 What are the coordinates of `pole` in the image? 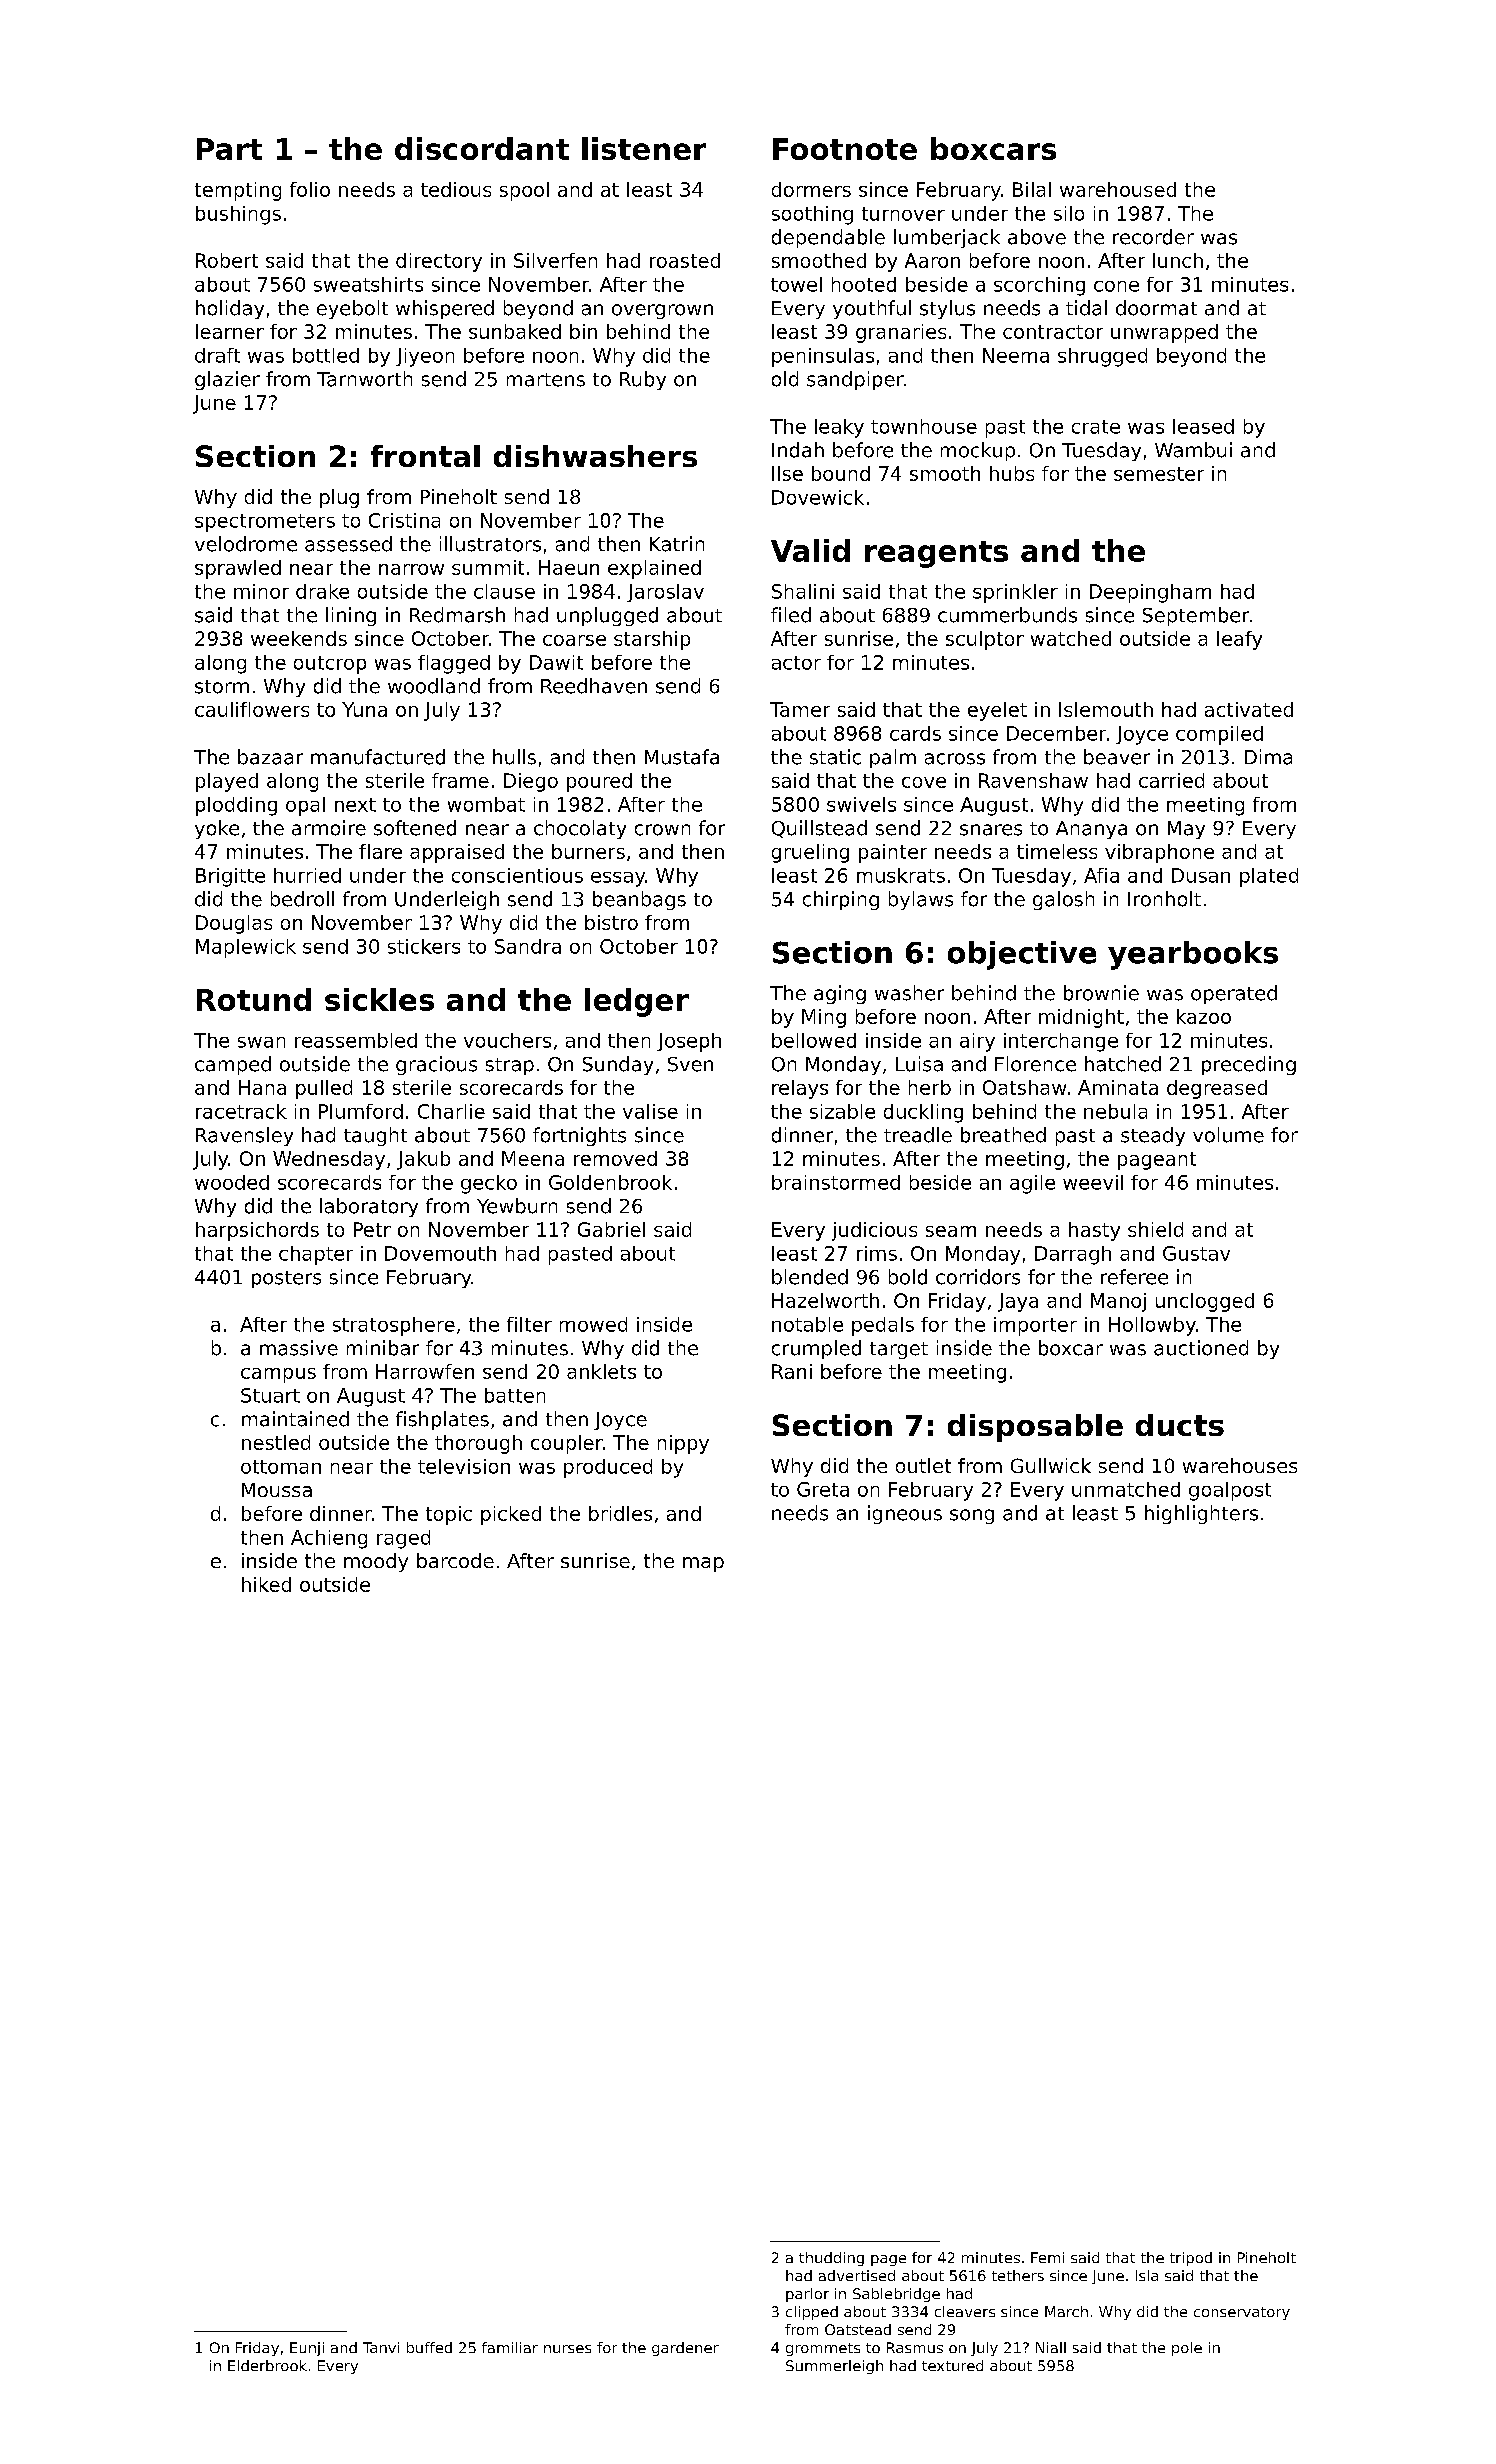 It's located at (1187, 2349).
